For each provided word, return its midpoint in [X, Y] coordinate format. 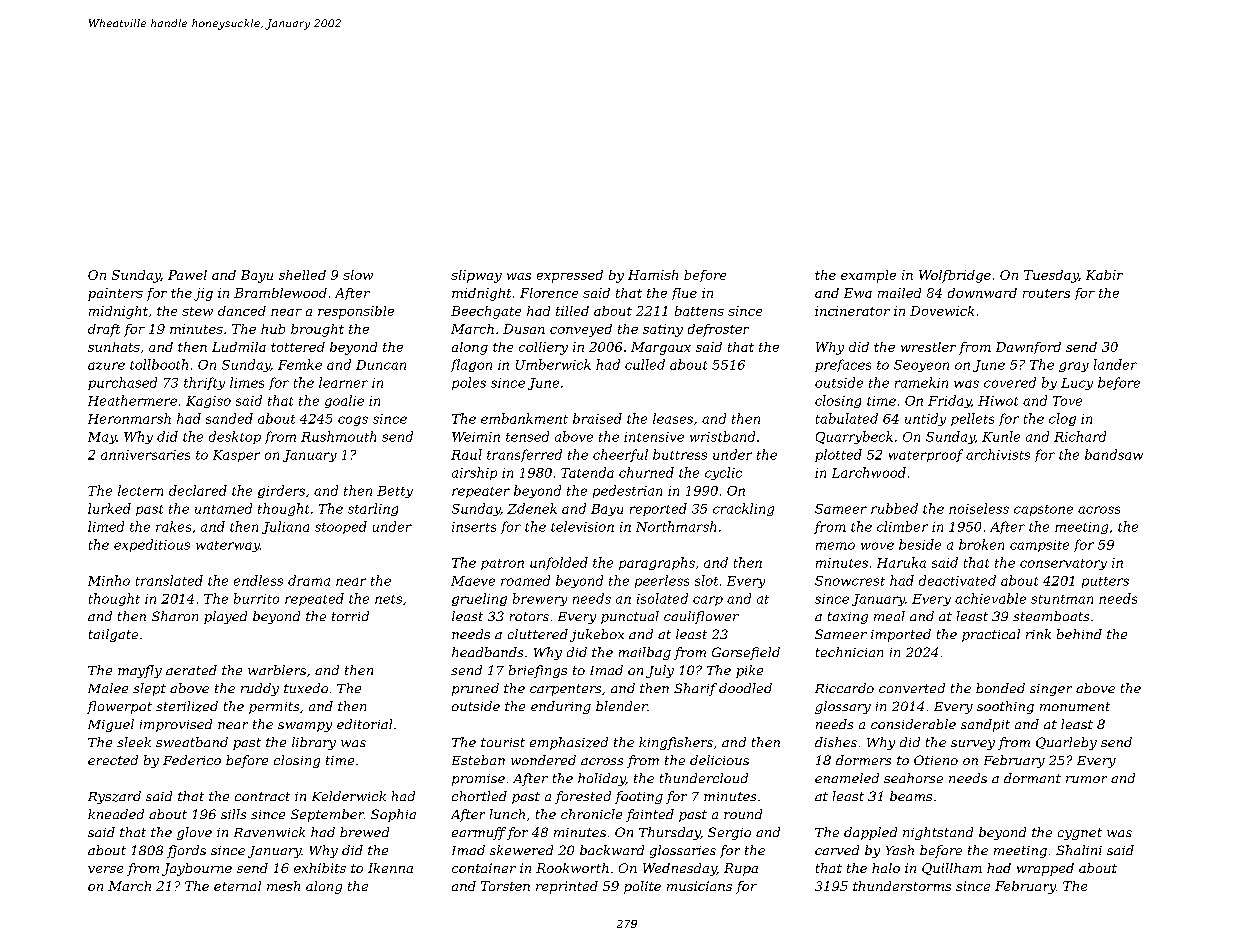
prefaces [843, 365]
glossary [843, 707]
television [582, 526]
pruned [475, 689]
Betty [395, 492]
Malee [108, 688]
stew [197, 311]
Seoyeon [921, 366]
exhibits [320, 868]
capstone [1043, 510]
